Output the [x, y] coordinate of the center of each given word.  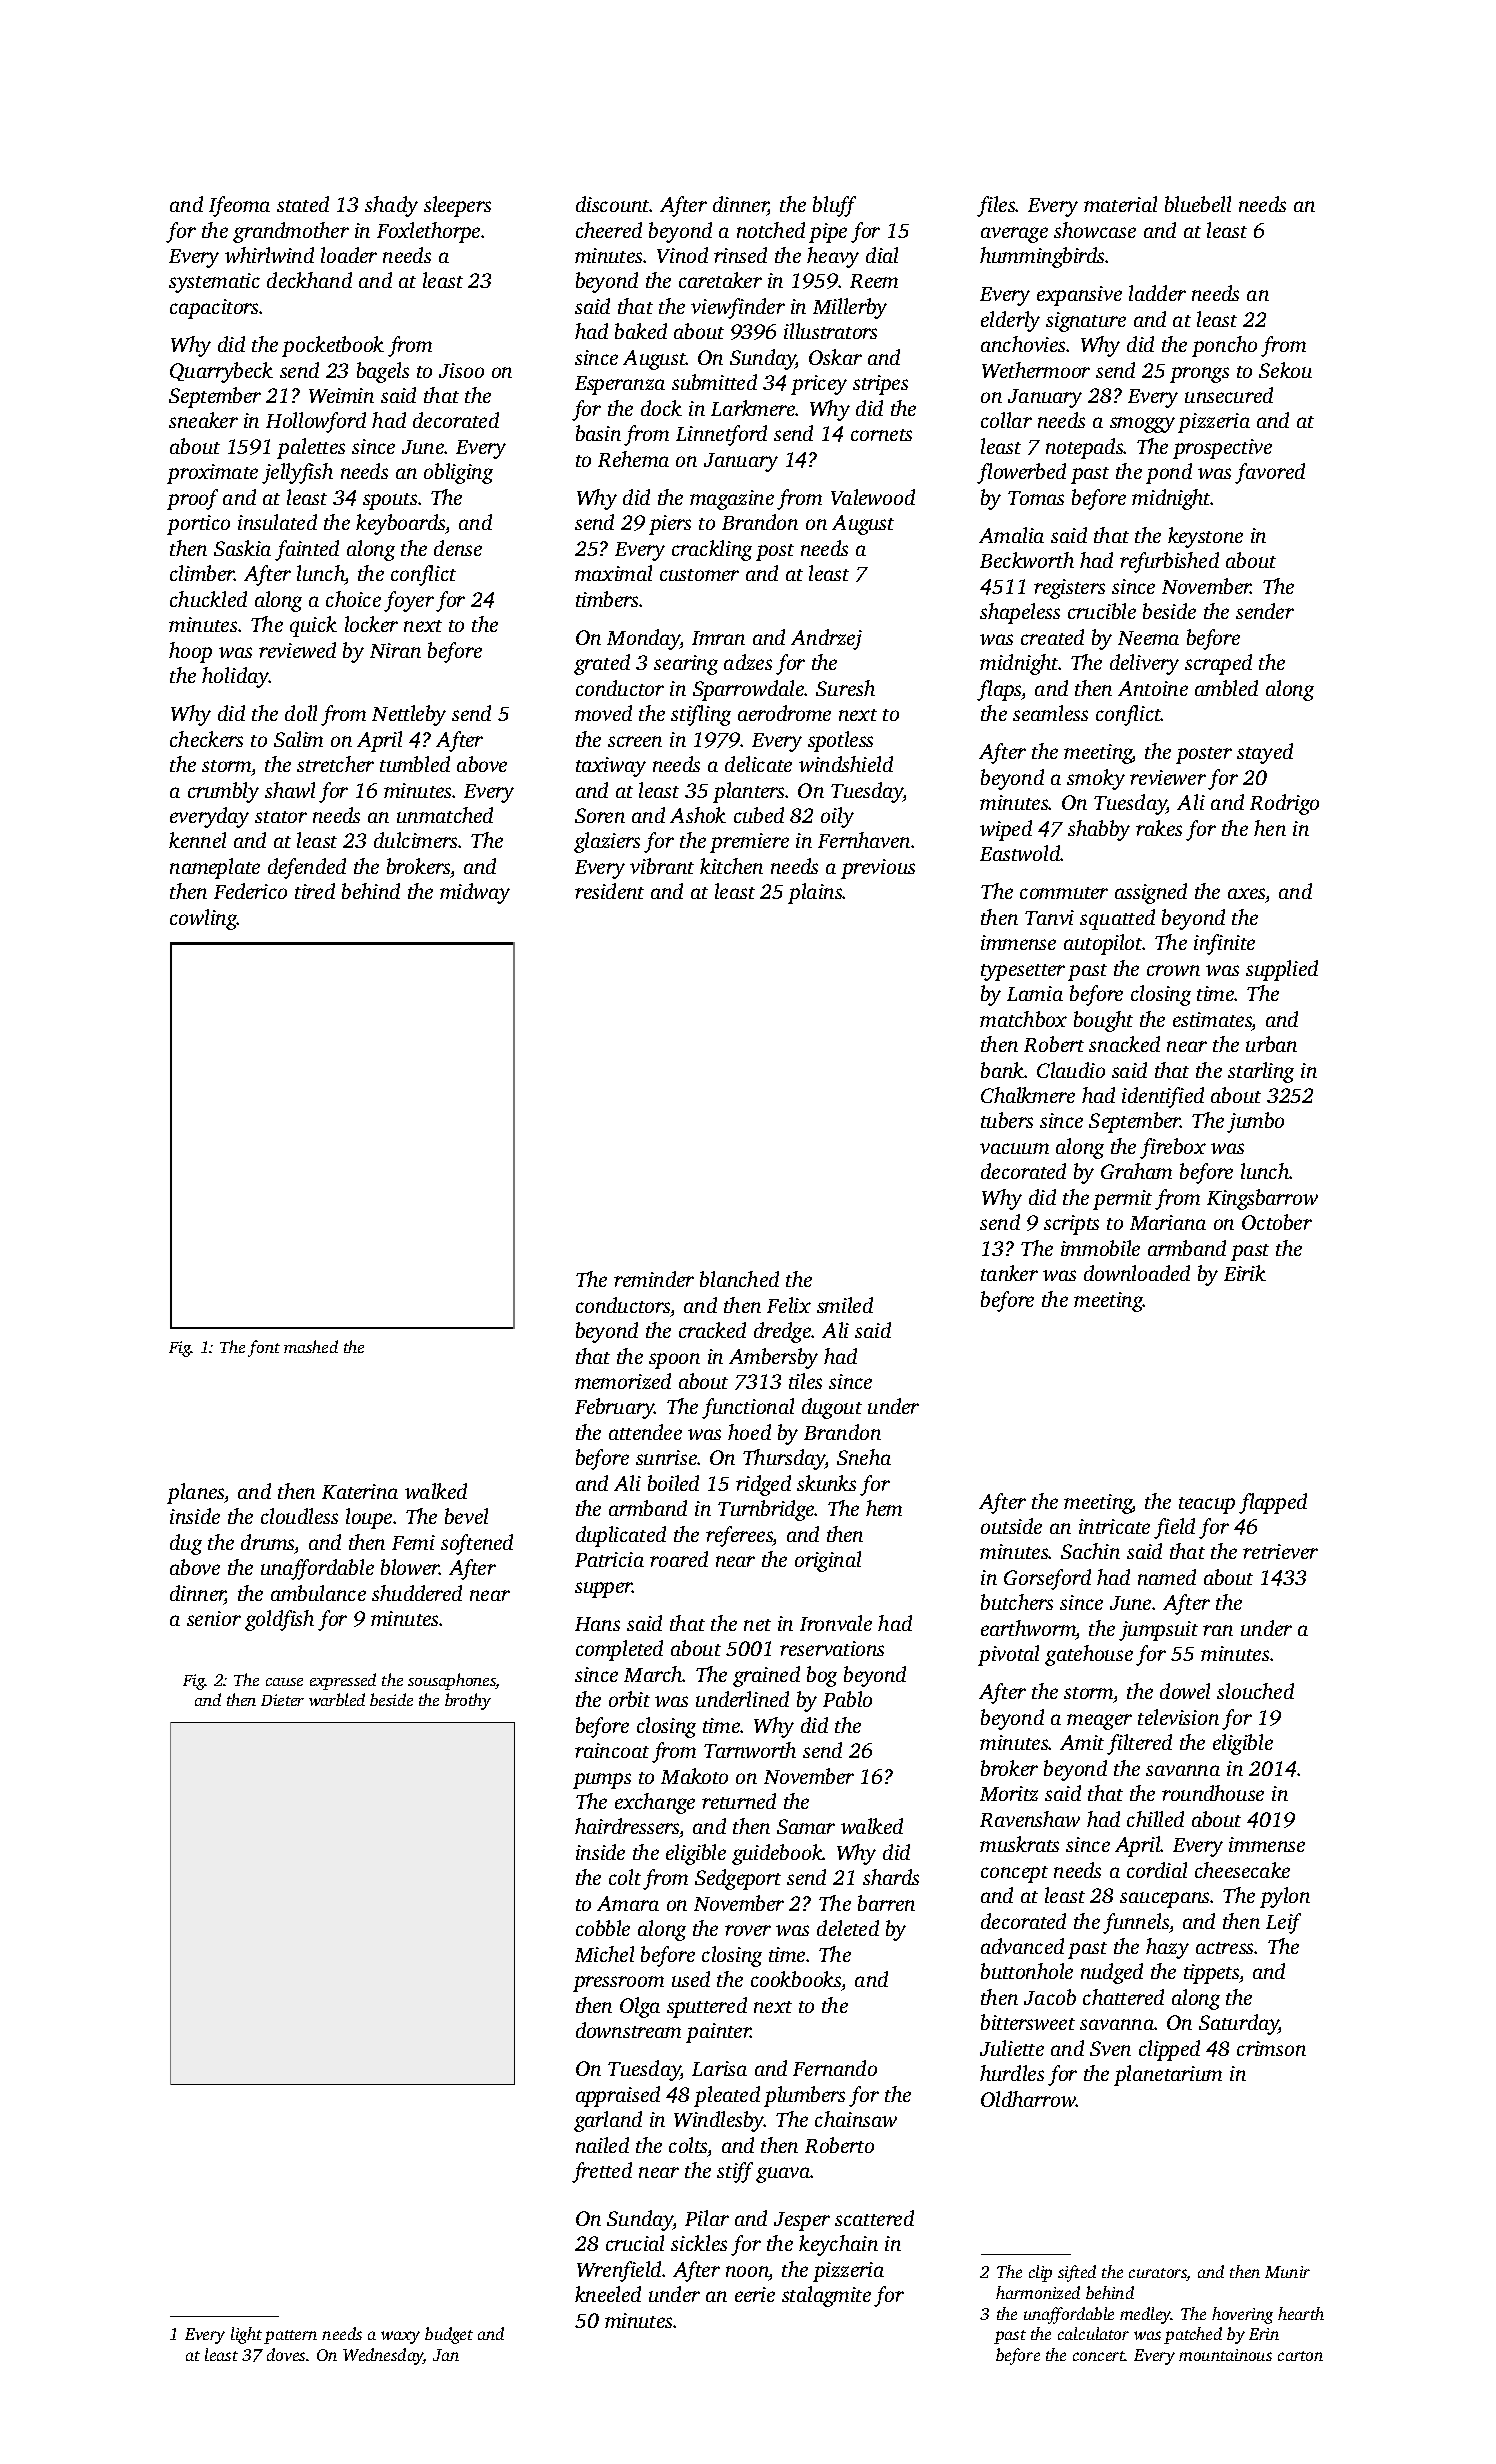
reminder [654, 1279]
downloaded [1137, 1273]
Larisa [719, 2068]
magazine [732, 500]
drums [267, 1542]
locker [371, 624]
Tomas [1036, 498]
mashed [311, 1346]
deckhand [309, 280]
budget [449, 2335]
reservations [832, 1648]
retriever [1280, 1551]
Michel [604, 1954]
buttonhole [1027, 1971]
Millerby [850, 308]
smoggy [1142, 425]
